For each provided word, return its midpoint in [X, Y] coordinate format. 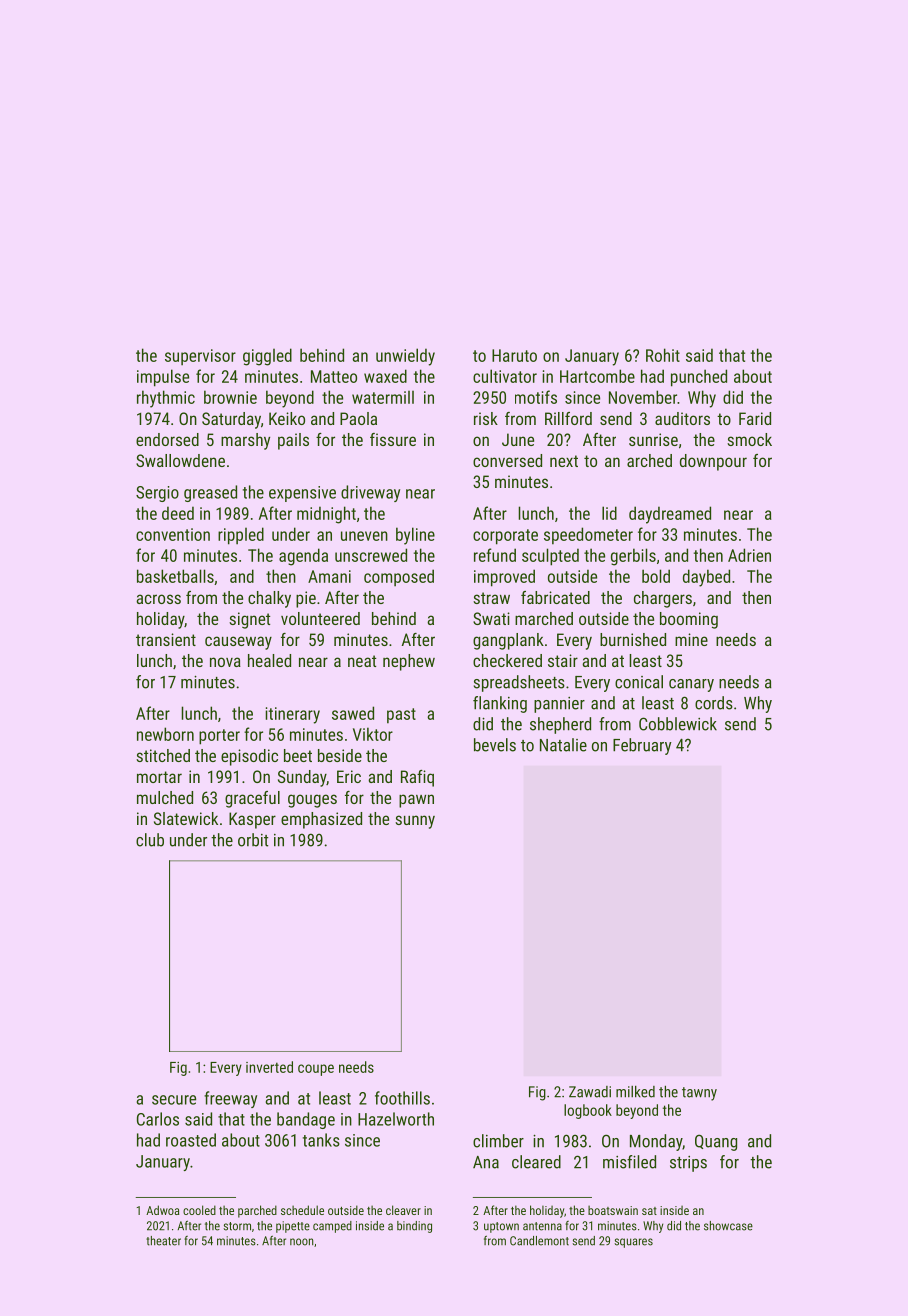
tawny [699, 1094]
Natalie [563, 745]
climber [498, 1141]
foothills [402, 1098]
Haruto [514, 355]
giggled [267, 357]
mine [691, 639]
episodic [249, 757]
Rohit [663, 355]
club [150, 840]
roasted [191, 1140]
